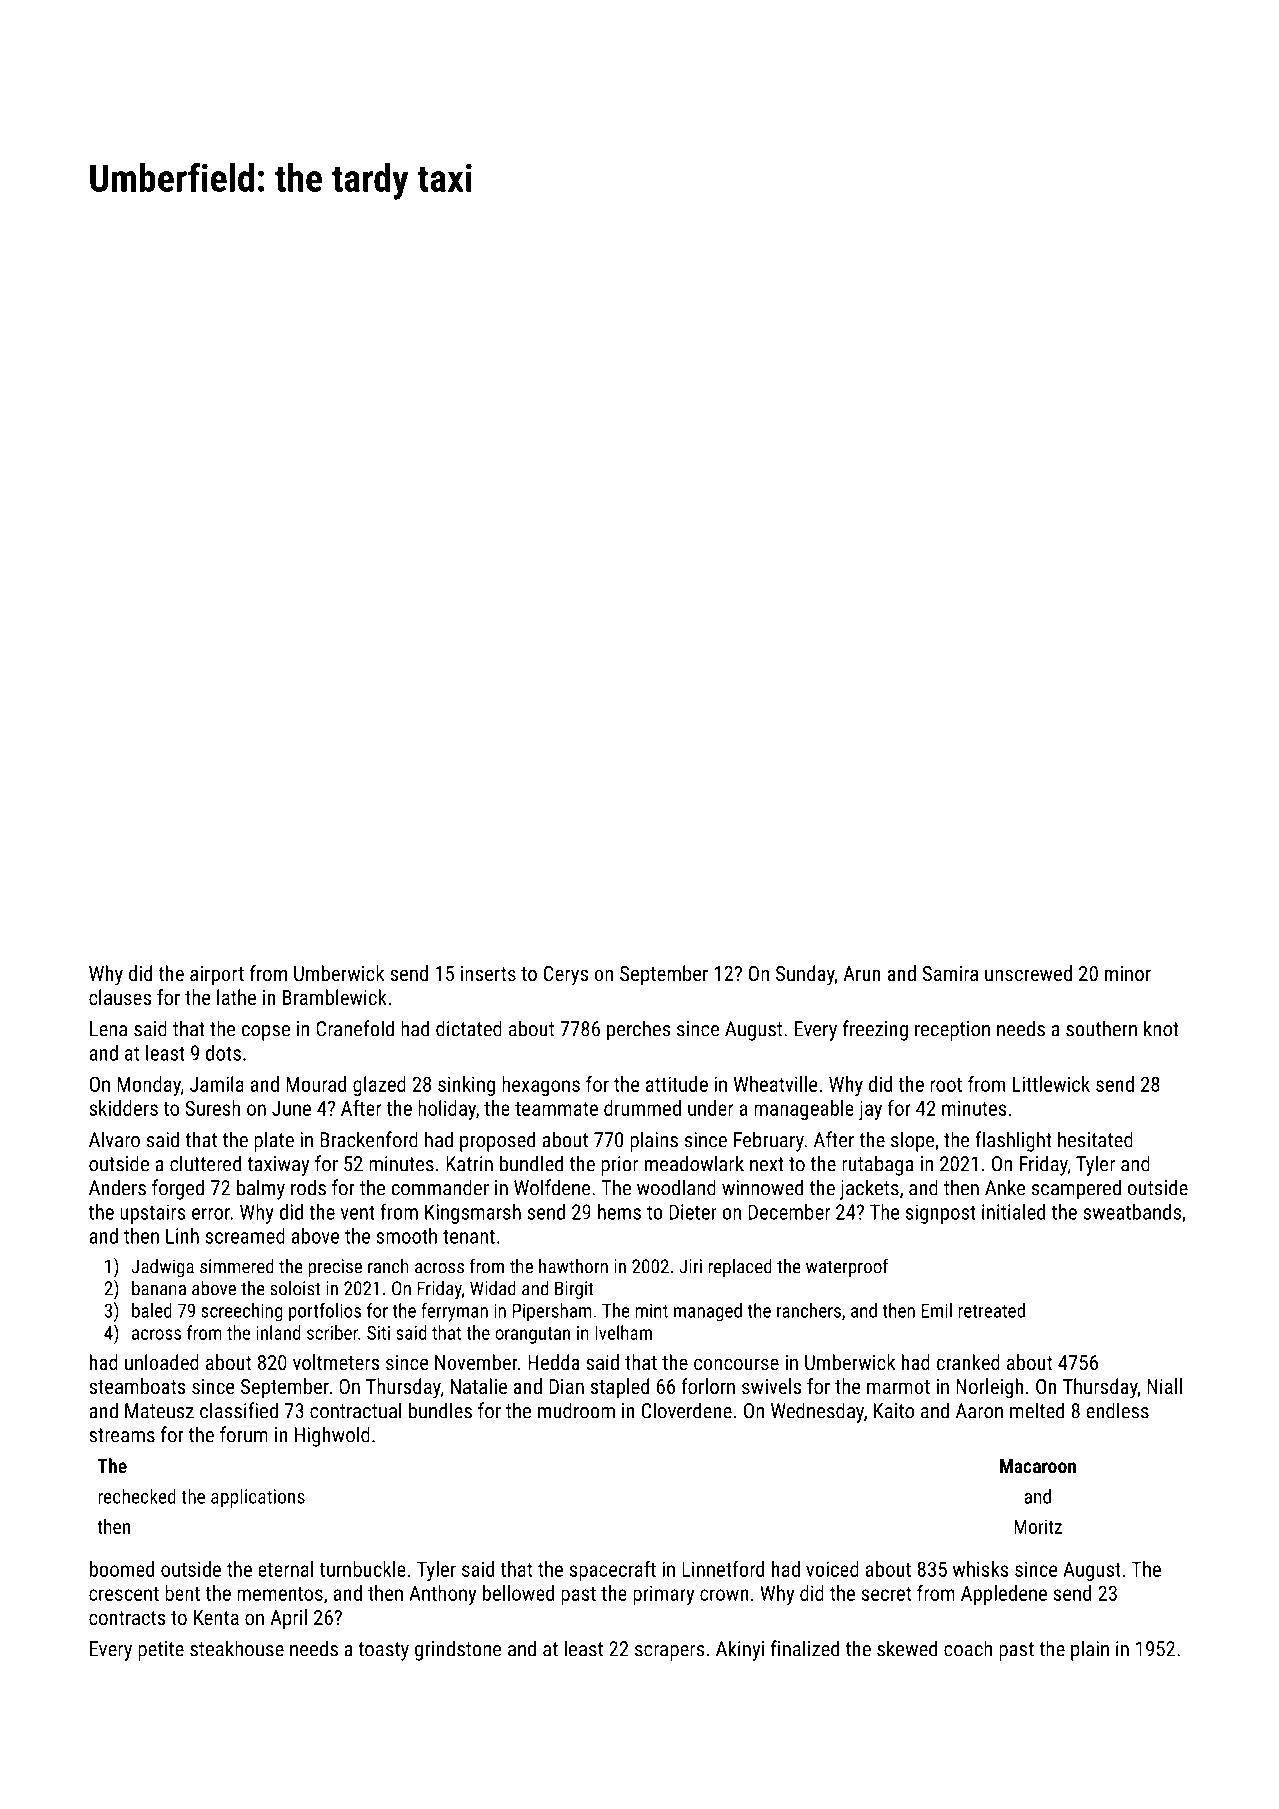 This image has height=1809, width=1279. Describe the element at coordinates (217, 976) in the image. I see `airport` at that location.
